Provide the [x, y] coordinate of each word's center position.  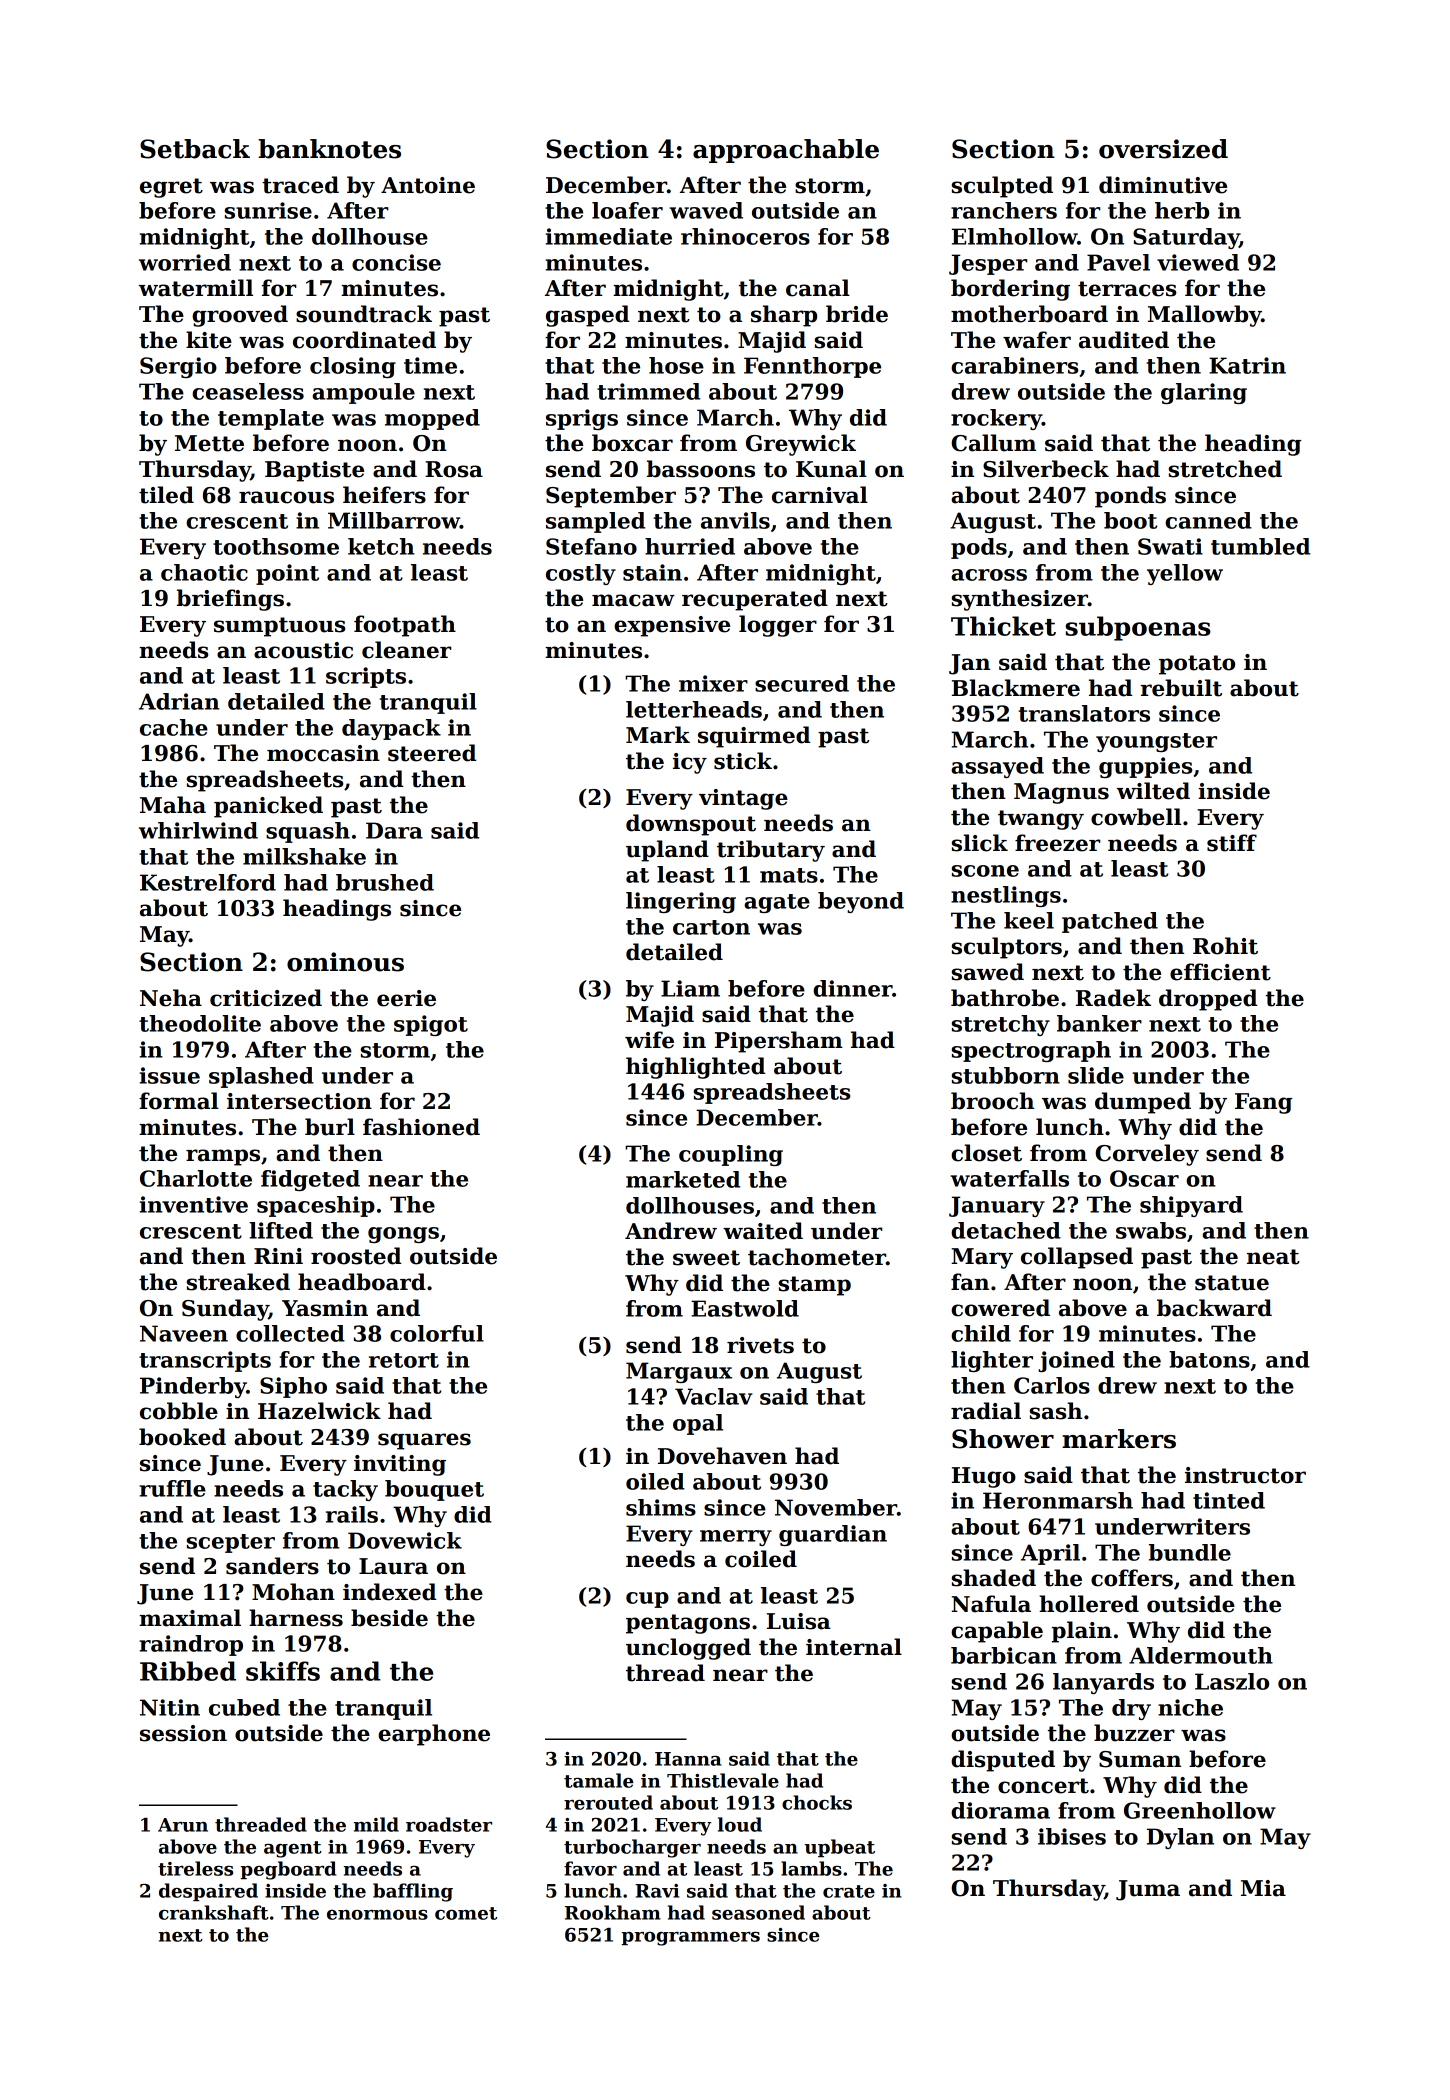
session [183, 1733]
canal [818, 288]
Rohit [1225, 946]
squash [308, 832]
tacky [345, 1490]
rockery [996, 419]
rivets [760, 1345]
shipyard [1191, 1206]
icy [690, 763]
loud [740, 1824]
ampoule [363, 393]
